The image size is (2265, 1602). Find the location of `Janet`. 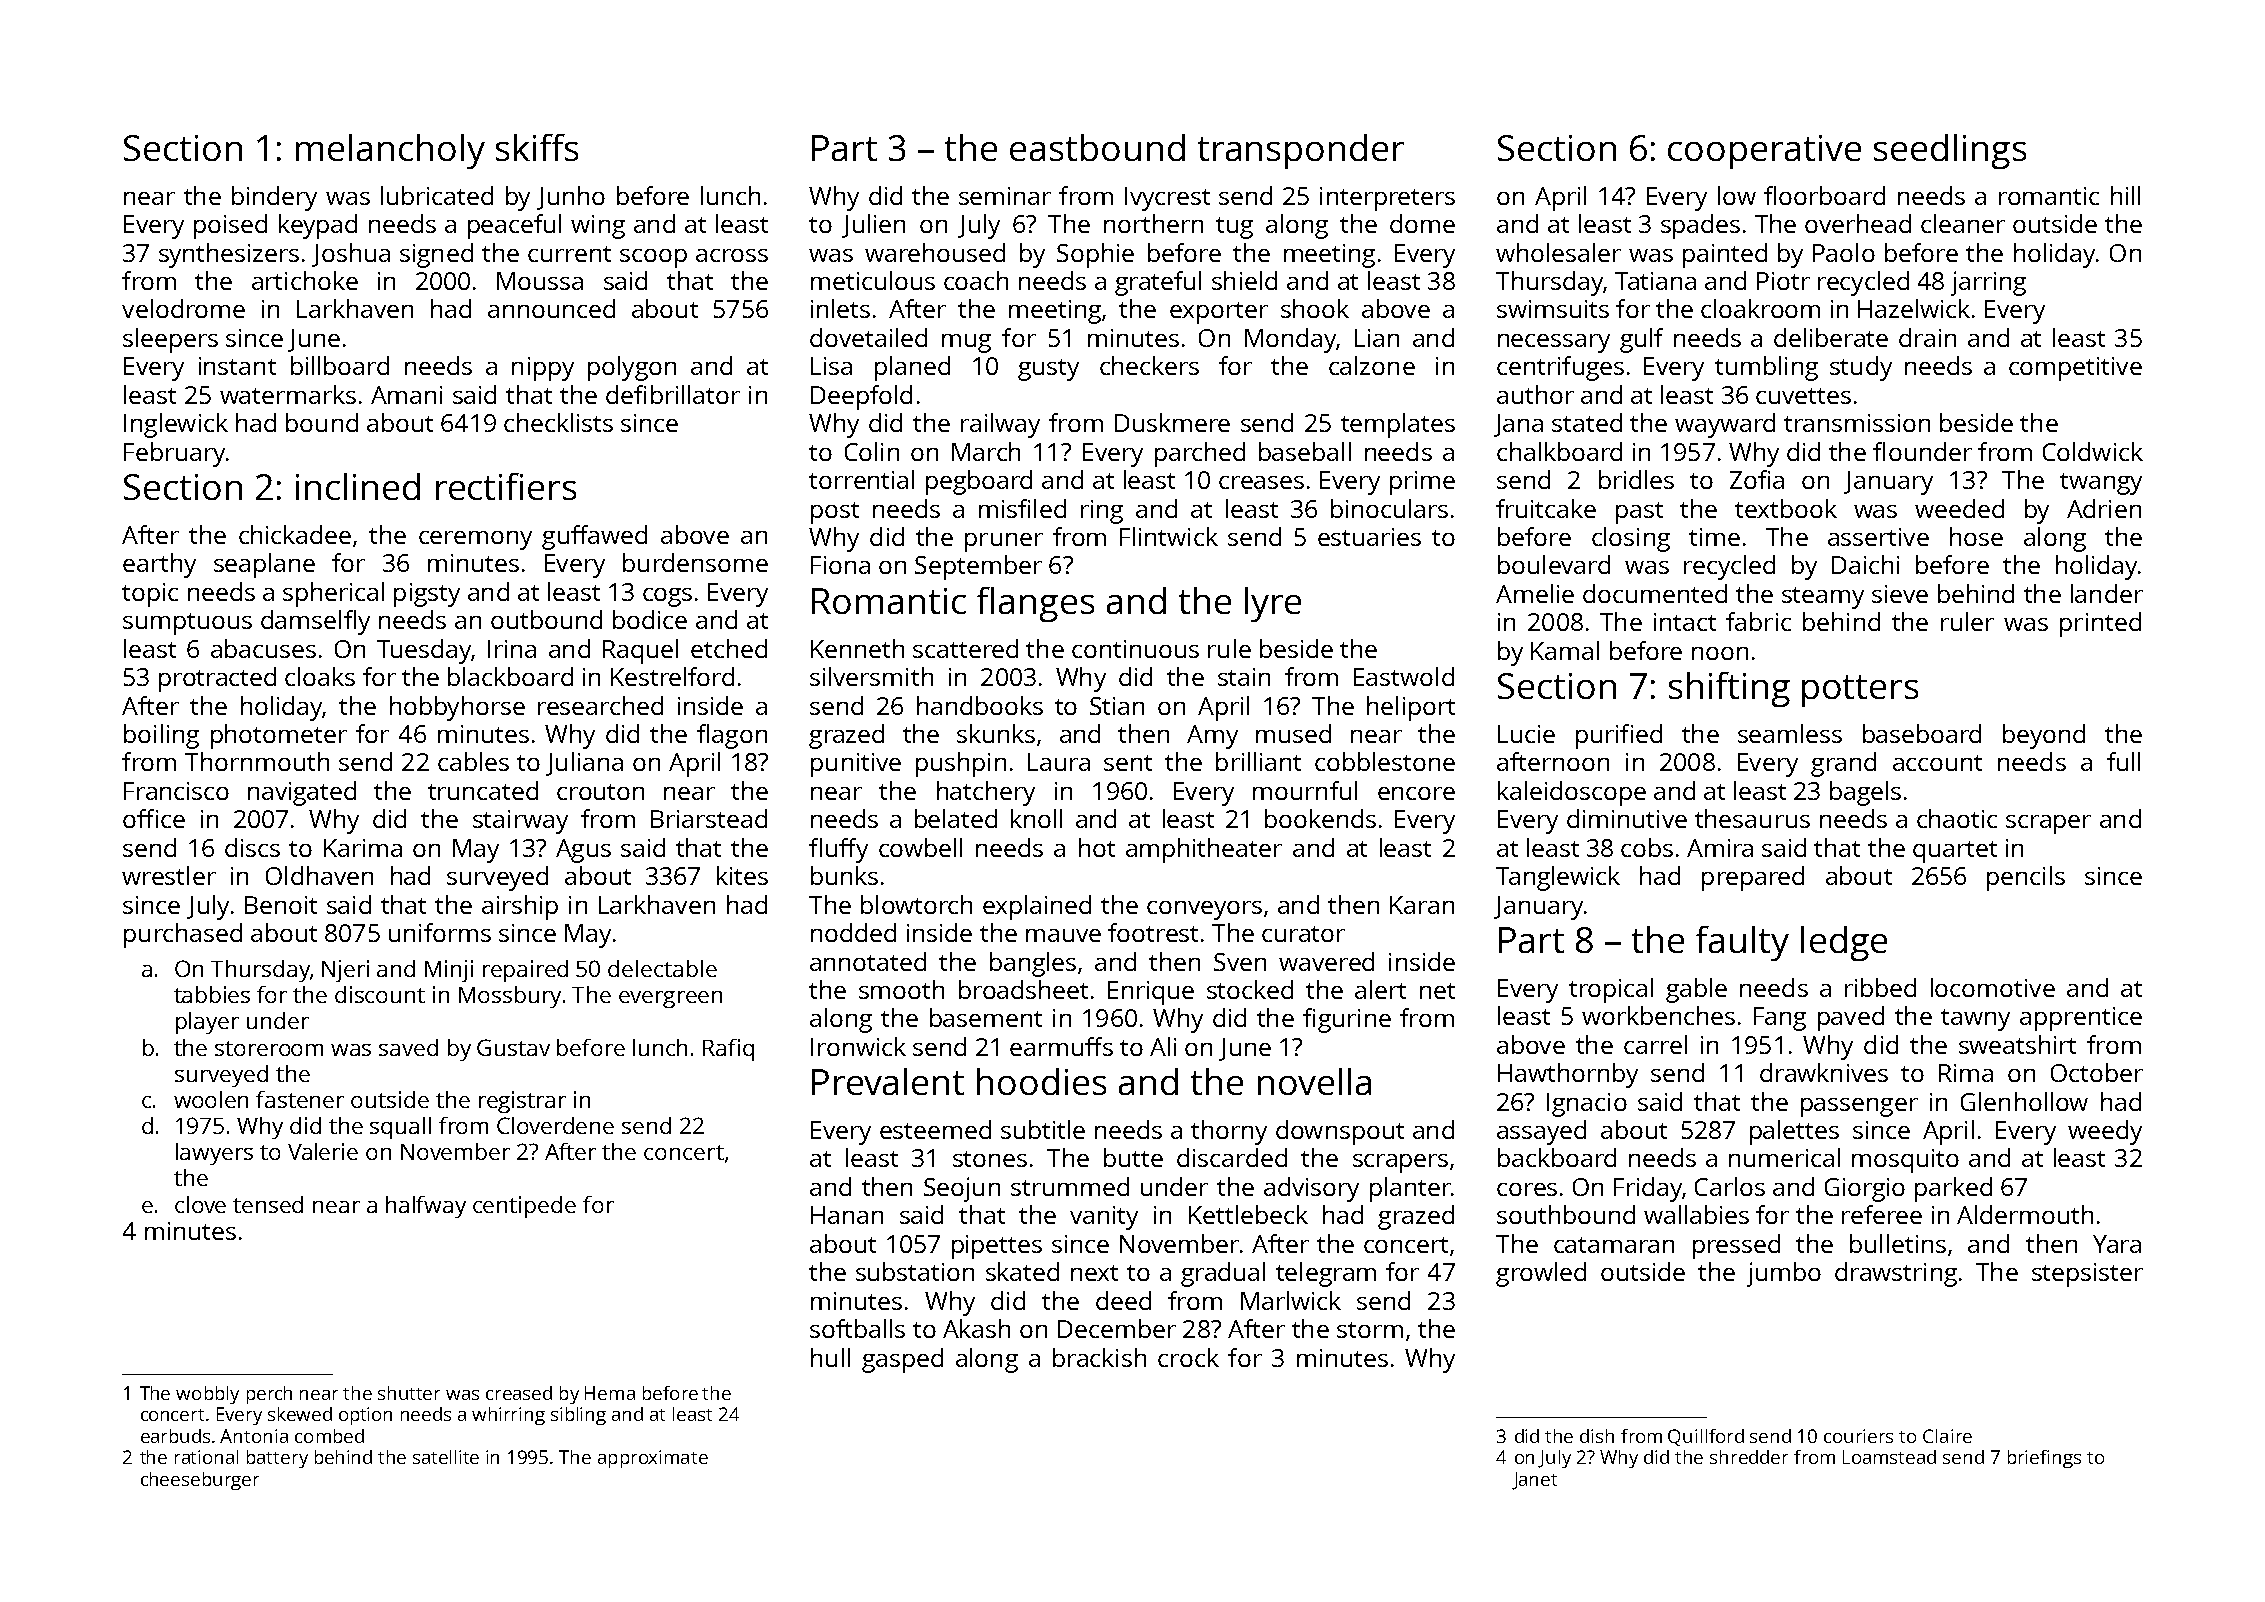

Janet is located at coordinates (1534, 1481).
